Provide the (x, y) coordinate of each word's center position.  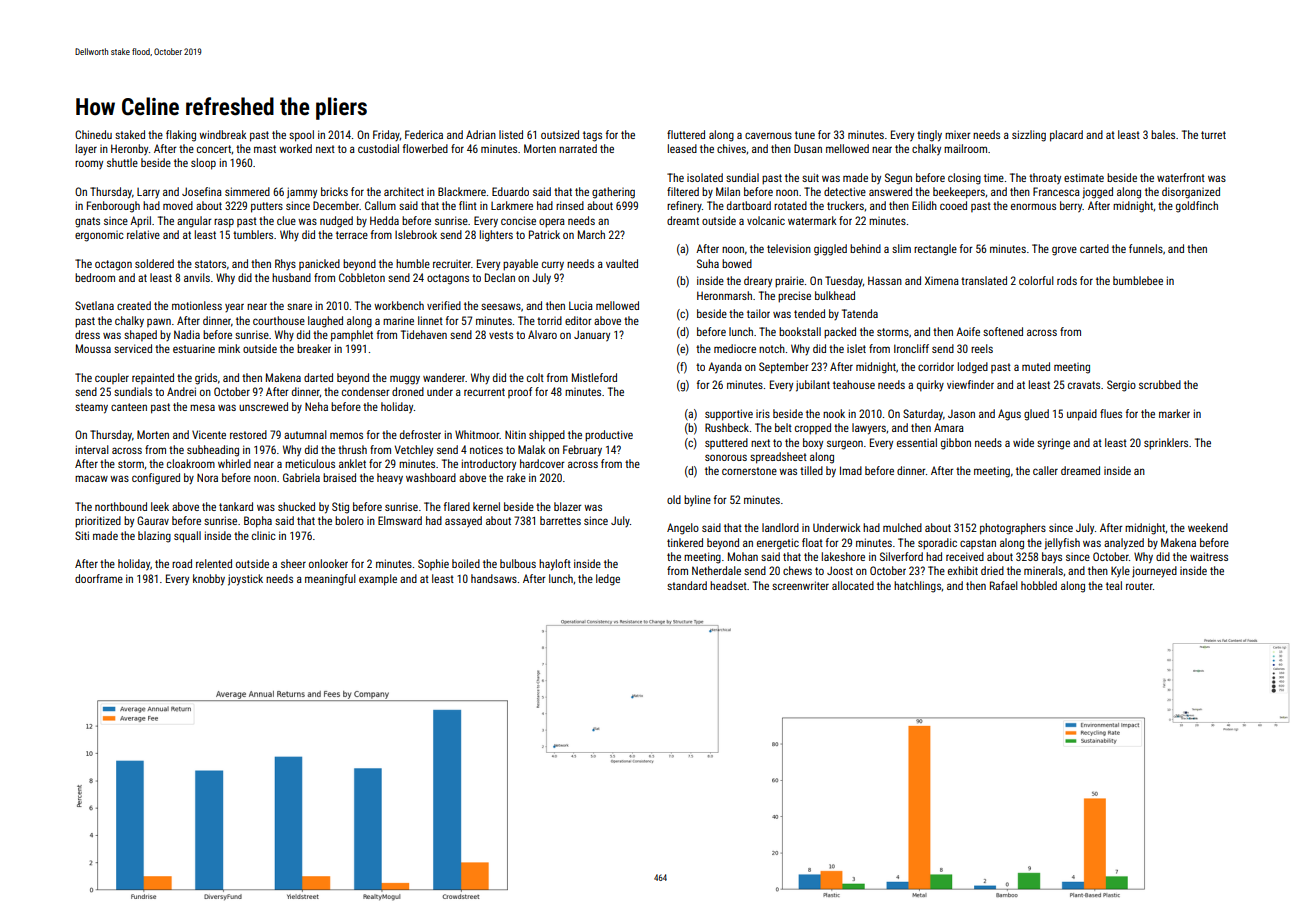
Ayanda (725, 368)
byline (697, 501)
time (994, 177)
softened (1003, 331)
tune (805, 135)
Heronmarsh (724, 295)
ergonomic (99, 236)
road (182, 563)
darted (318, 377)
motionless (197, 305)
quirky (930, 386)
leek (160, 506)
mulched (902, 527)
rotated (790, 205)
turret (1213, 135)
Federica (424, 134)
